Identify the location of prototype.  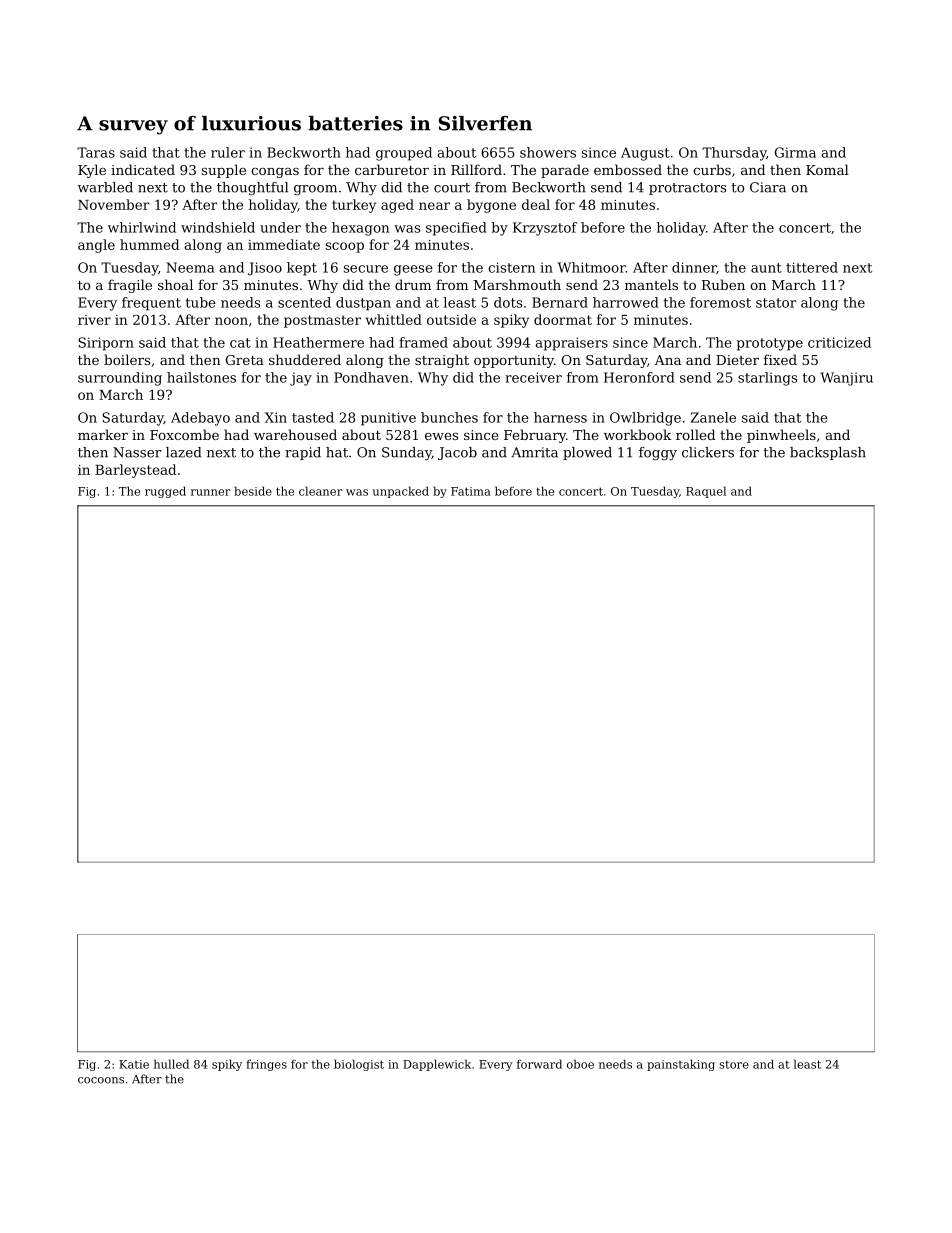
(770, 344).
